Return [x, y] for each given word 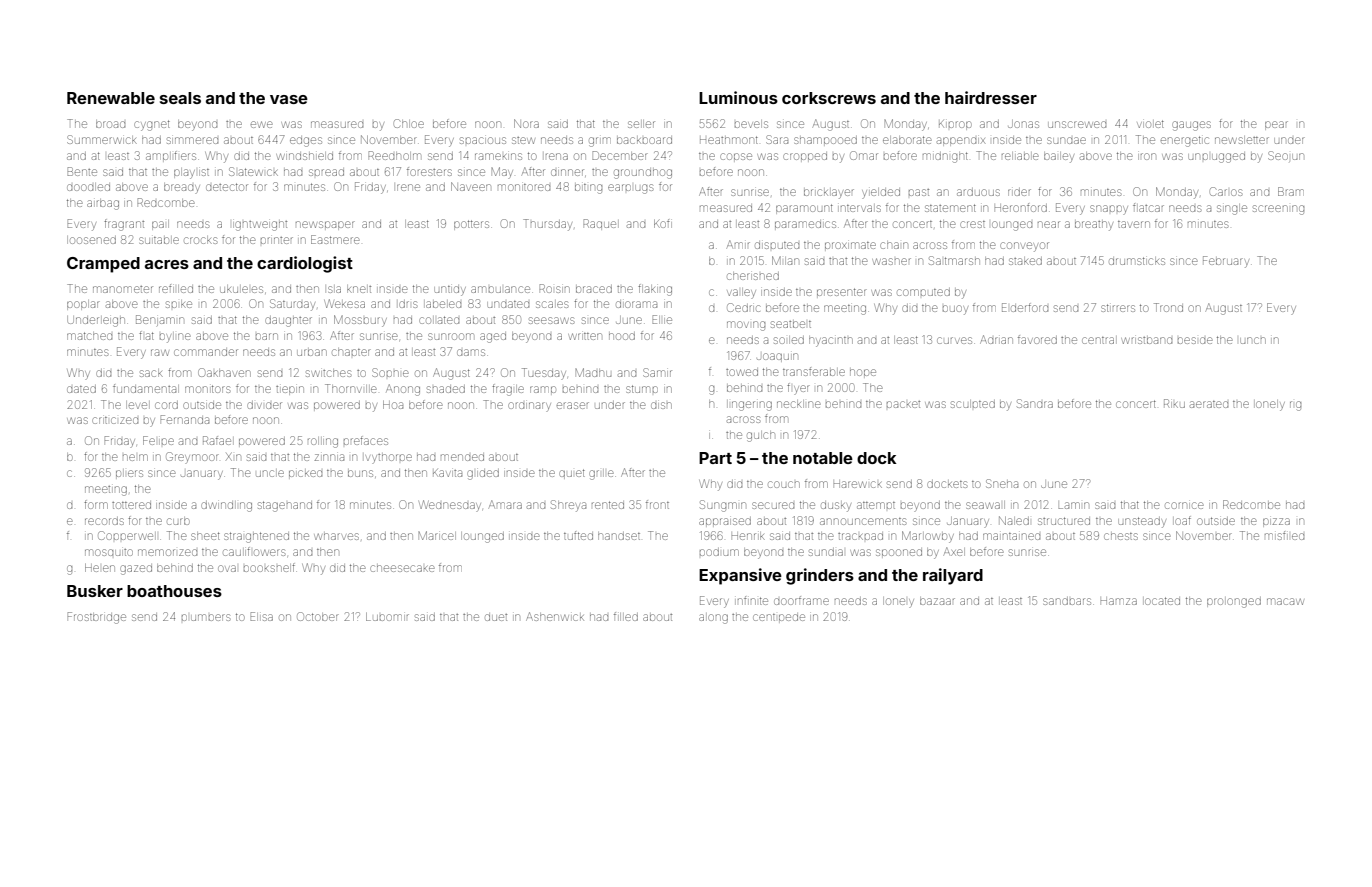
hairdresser [991, 97]
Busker [95, 591]
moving [746, 326]
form [96, 504]
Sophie [390, 372]
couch [784, 484]
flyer [798, 389]
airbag [103, 204]
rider [1019, 192]
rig [1295, 406]
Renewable [111, 98]
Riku [1174, 403]
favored [1037, 339]
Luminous [738, 97]
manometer [123, 289]
